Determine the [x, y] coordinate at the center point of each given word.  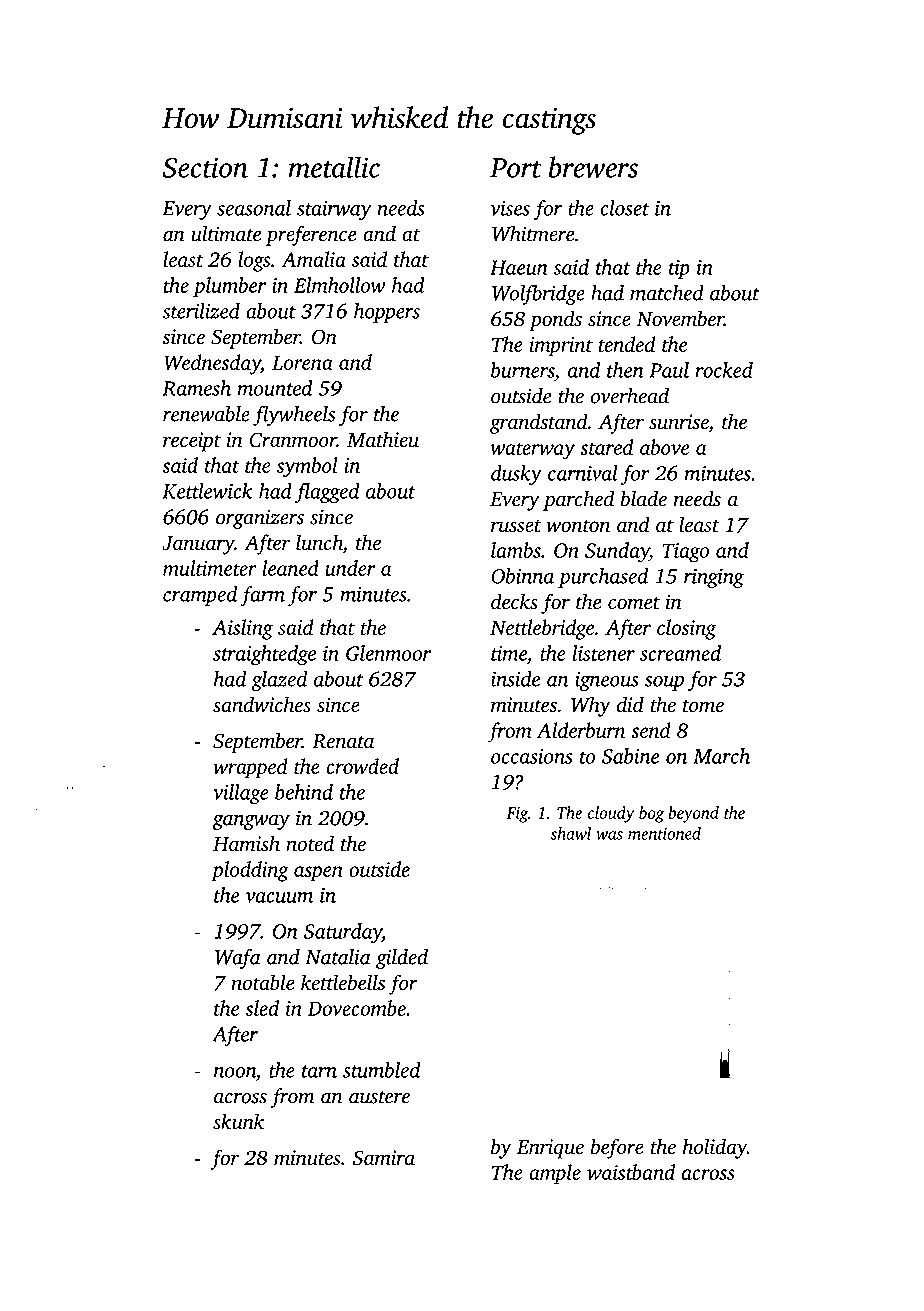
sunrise [679, 423]
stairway [334, 210]
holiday [715, 1148]
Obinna [522, 576]
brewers [593, 167]
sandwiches [262, 704]
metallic [334, 167]
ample [555, 1174]
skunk [238, 1121]
